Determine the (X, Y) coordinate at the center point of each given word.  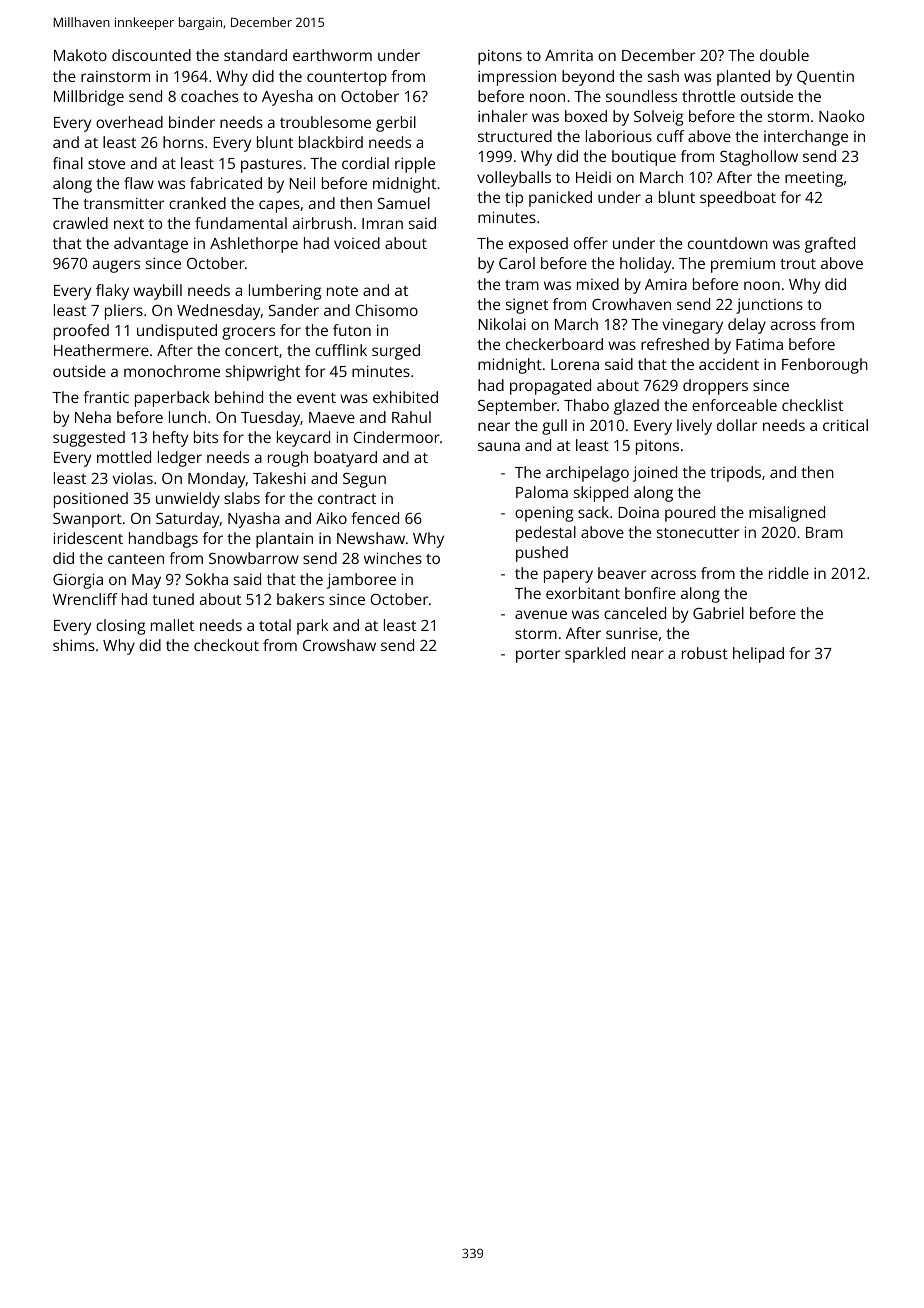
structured (515, 136)
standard (255, 55)
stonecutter (698, 533)
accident (729, 364)
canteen (136, 559)
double (784, 55)
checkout (226, 645)
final (68, 163)
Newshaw (371, 538)
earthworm (332, 55)
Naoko (841, 116)
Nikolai (502, 324)
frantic (106, 397)
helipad (758, 655)
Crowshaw (339, 645)
